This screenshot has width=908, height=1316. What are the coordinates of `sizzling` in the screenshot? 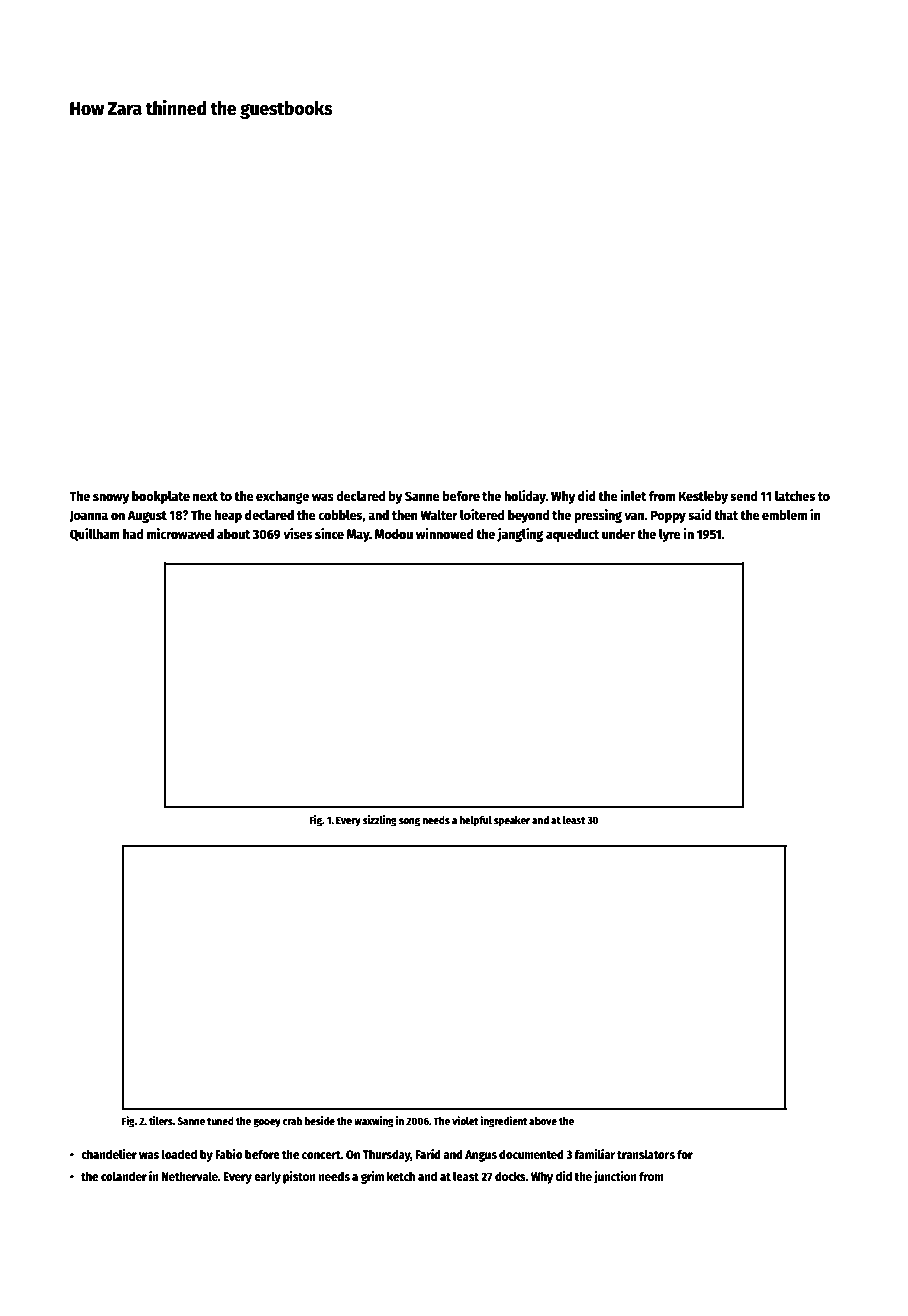 It's located at (380, 821).
